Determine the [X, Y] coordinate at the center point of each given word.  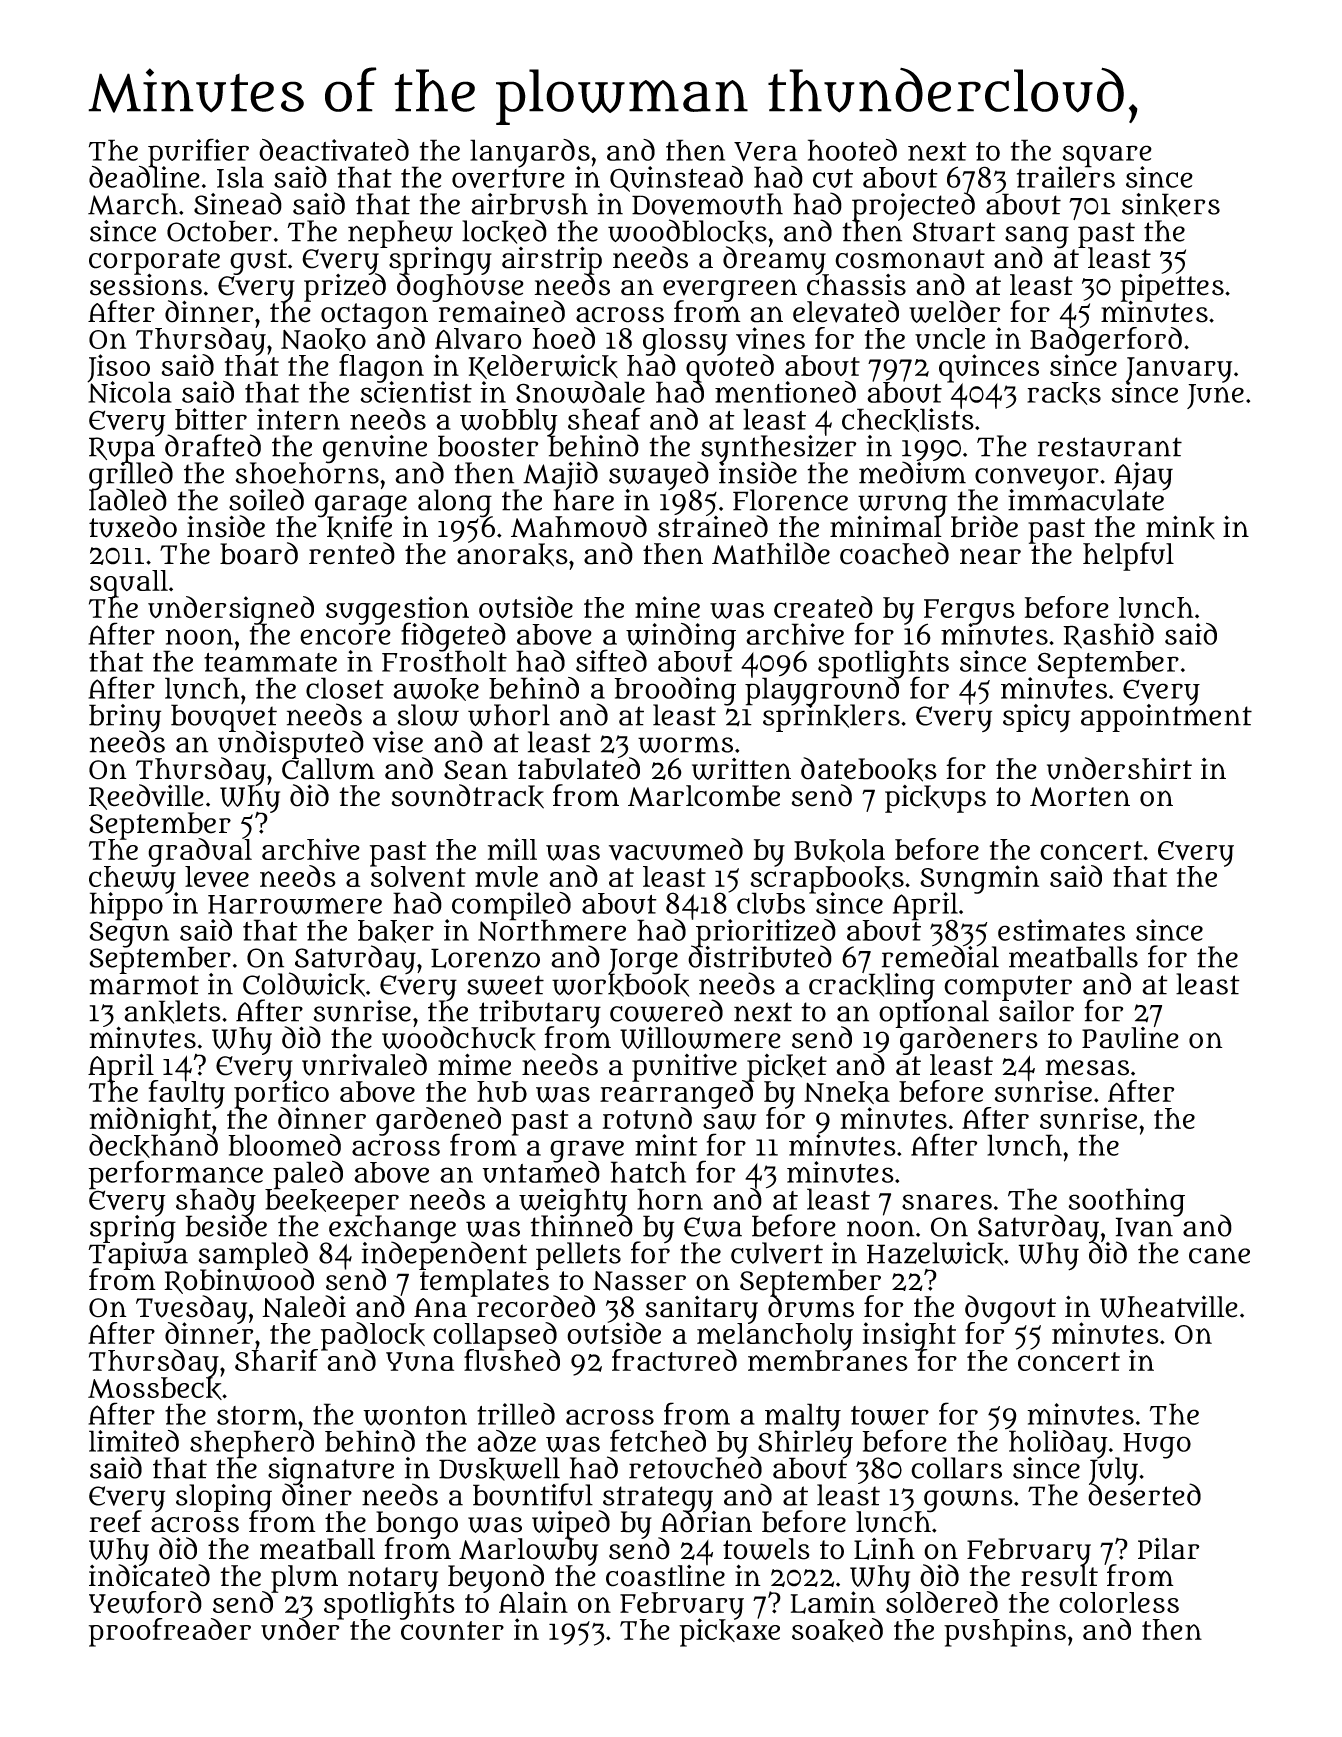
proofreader [170, 1632]
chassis [856, 285]
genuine [375, 449]
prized [345, 288]
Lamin [833, 1602]
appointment [1166, 718]
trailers [1066, 177]
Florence [790, 500]
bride [984, 526]
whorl [509, 715]
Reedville [146, 797]
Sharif [276, 1360]
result [1059, 1576]
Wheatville [1169, 1307]
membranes [828, 1361]
